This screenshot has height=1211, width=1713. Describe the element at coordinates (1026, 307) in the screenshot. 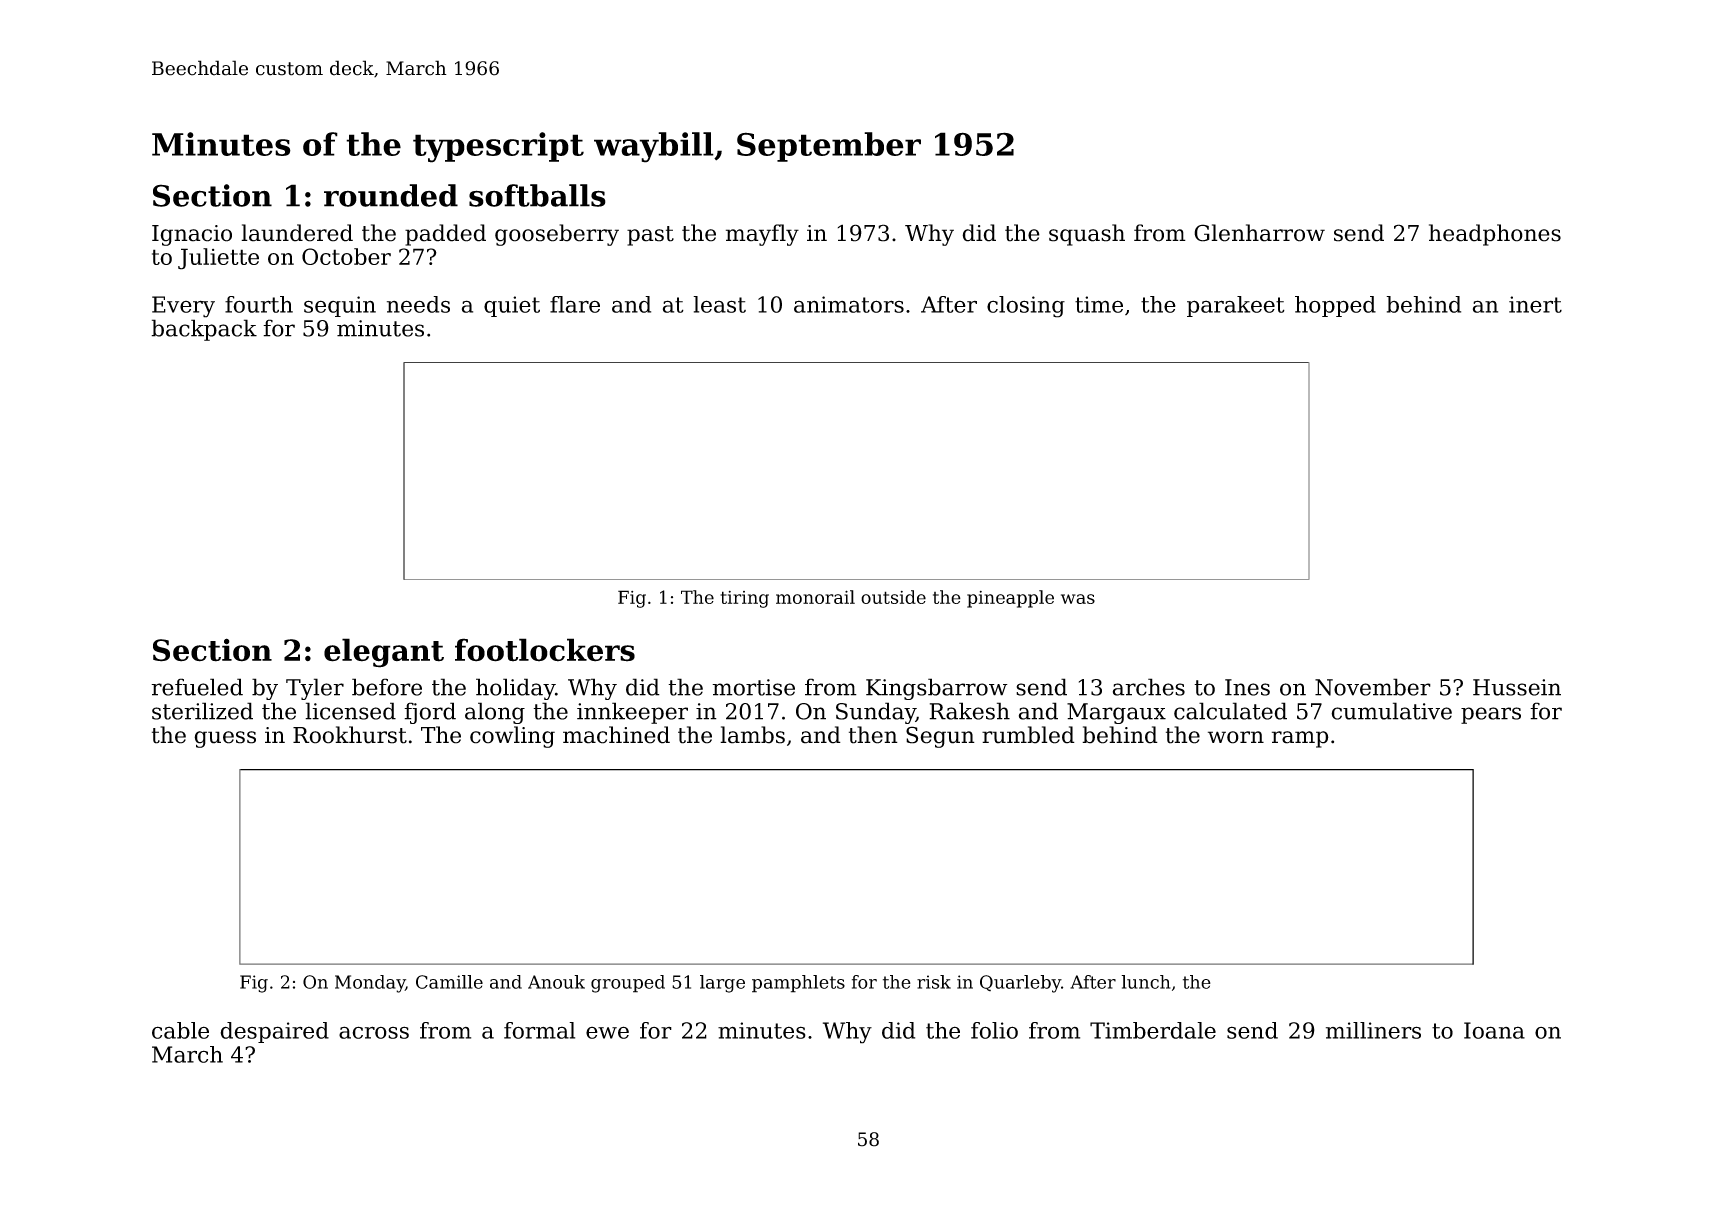

I see `closing` at that location.
